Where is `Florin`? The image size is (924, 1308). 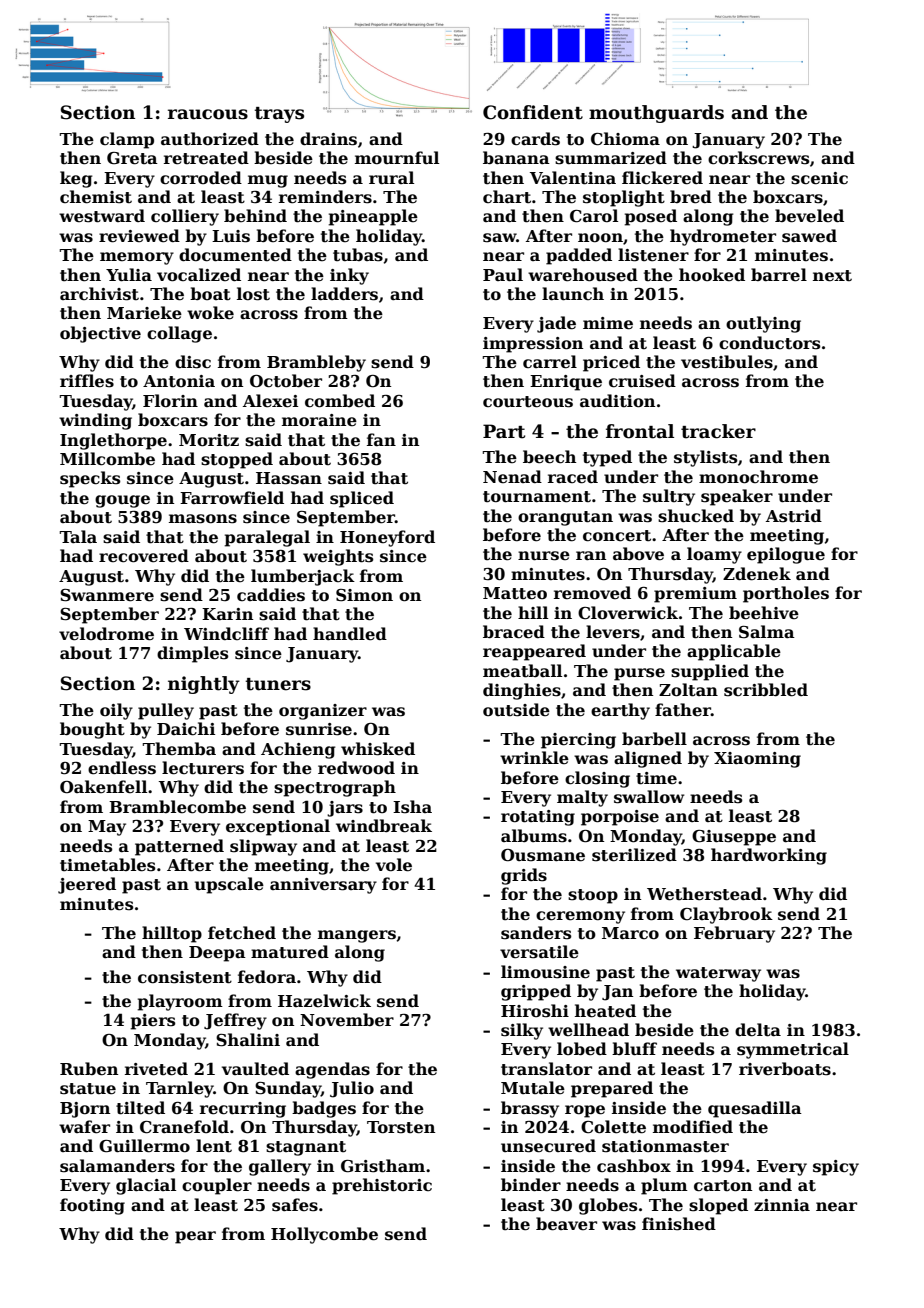 Florin is located at coordinates (170, 401).
